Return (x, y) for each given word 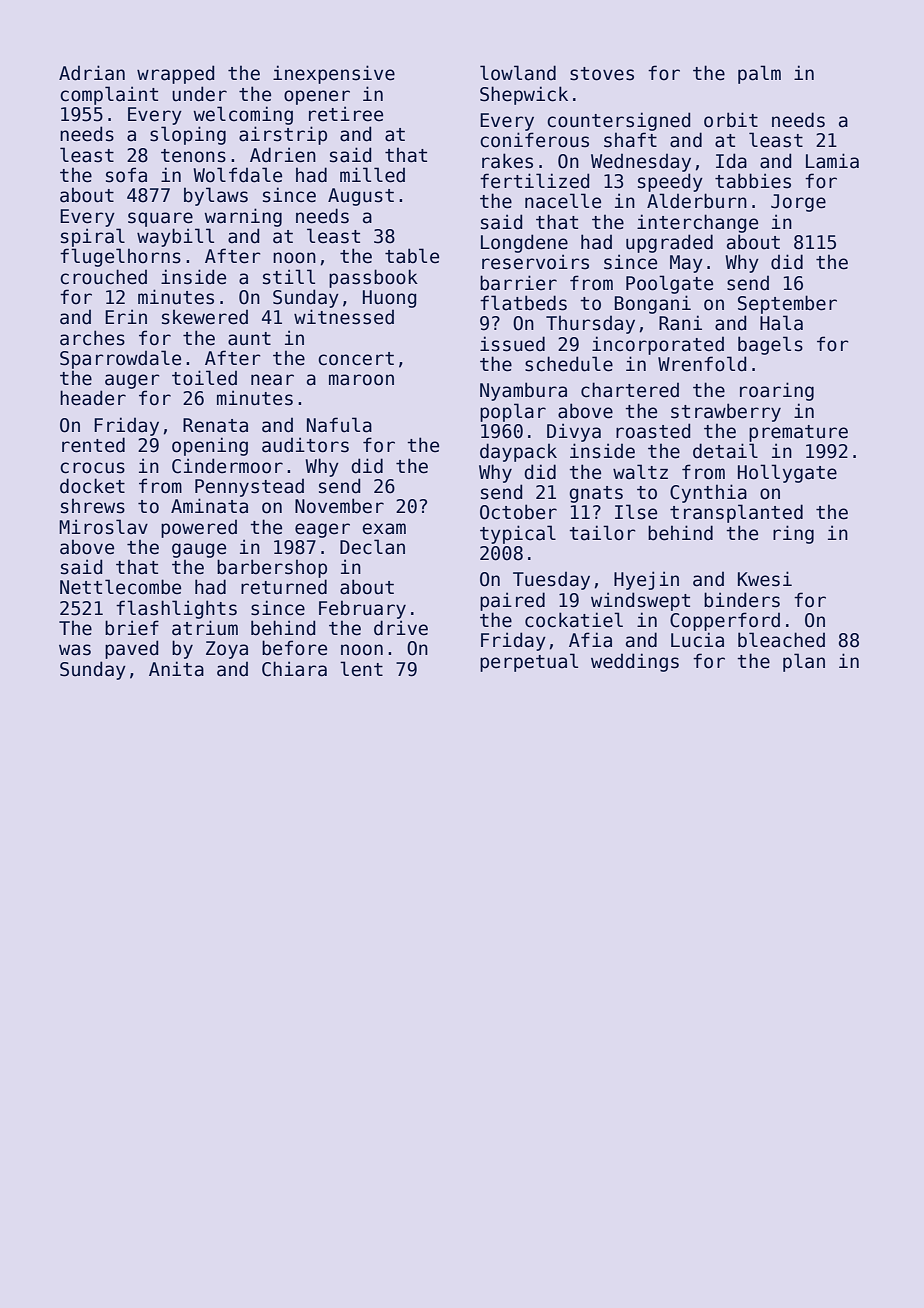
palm (759, 74)
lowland (518, 73)
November (339, 506)
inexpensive (334, 74)
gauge (199, 550)
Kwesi (765, 579)
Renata (215, 425)
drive (401, 628)
